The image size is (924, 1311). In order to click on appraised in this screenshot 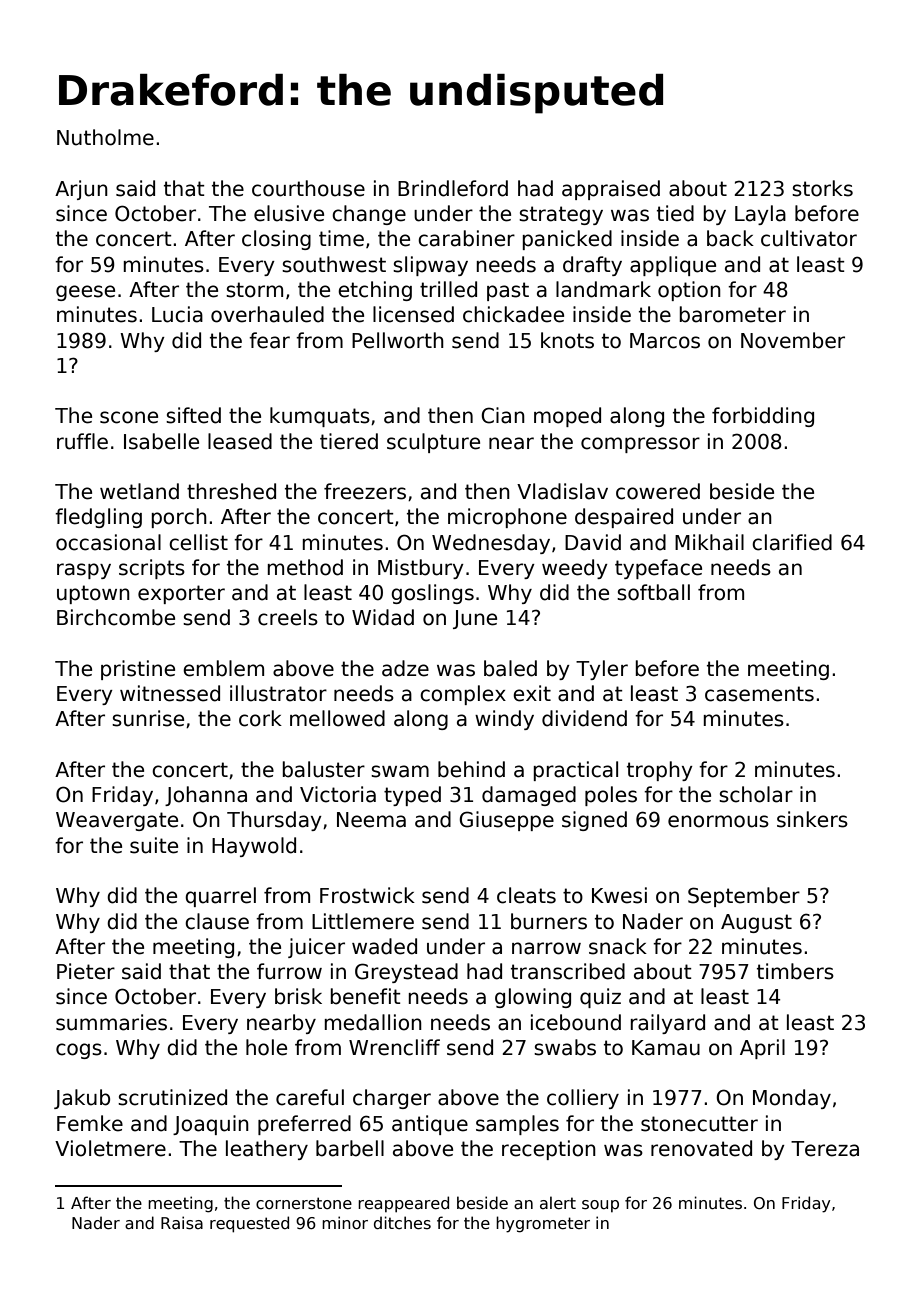, I will do `click(611, 190)`.
